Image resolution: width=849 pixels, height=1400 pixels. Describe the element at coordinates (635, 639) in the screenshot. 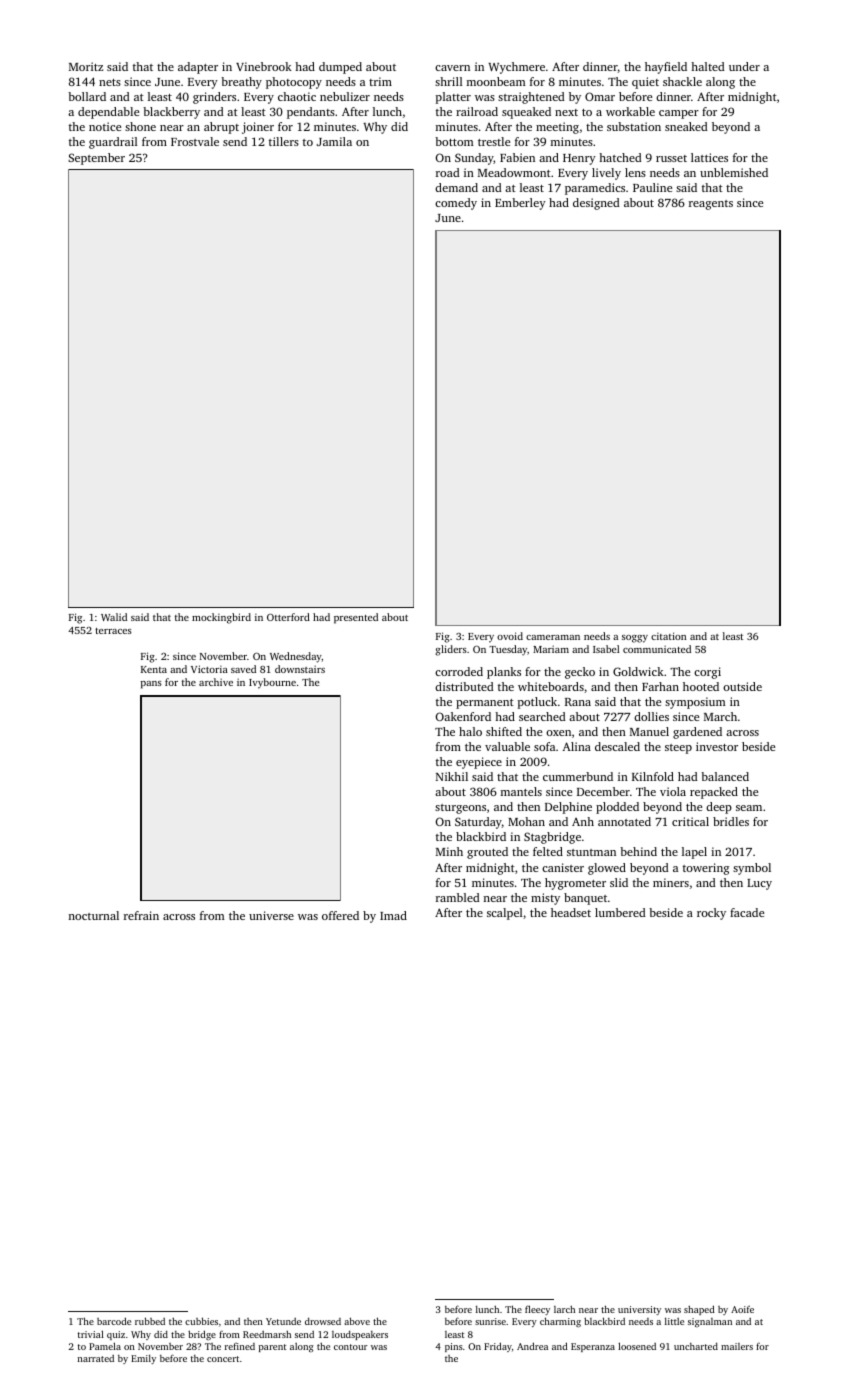

I see `soggy` at that location.
